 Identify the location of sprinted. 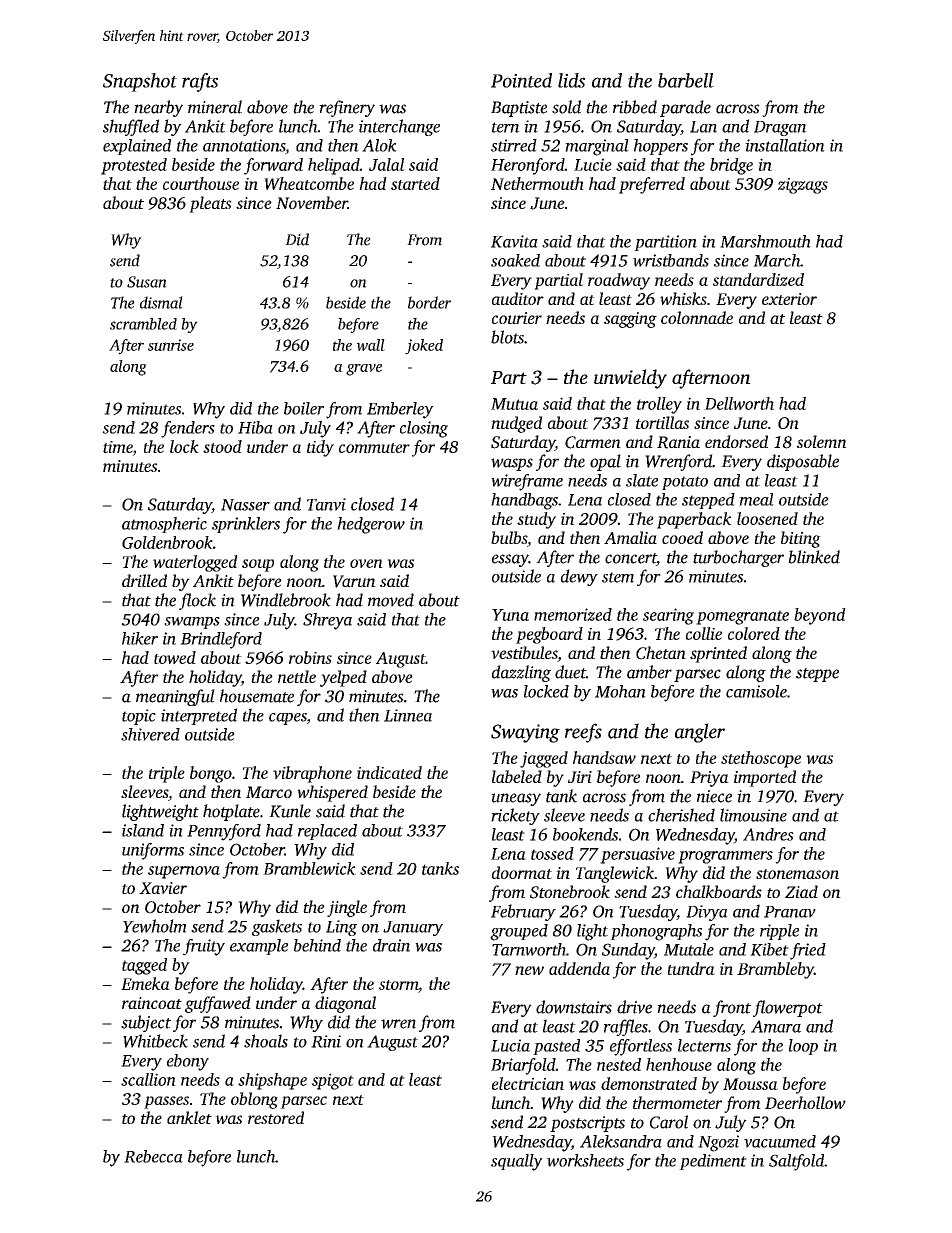
(718, 654).
